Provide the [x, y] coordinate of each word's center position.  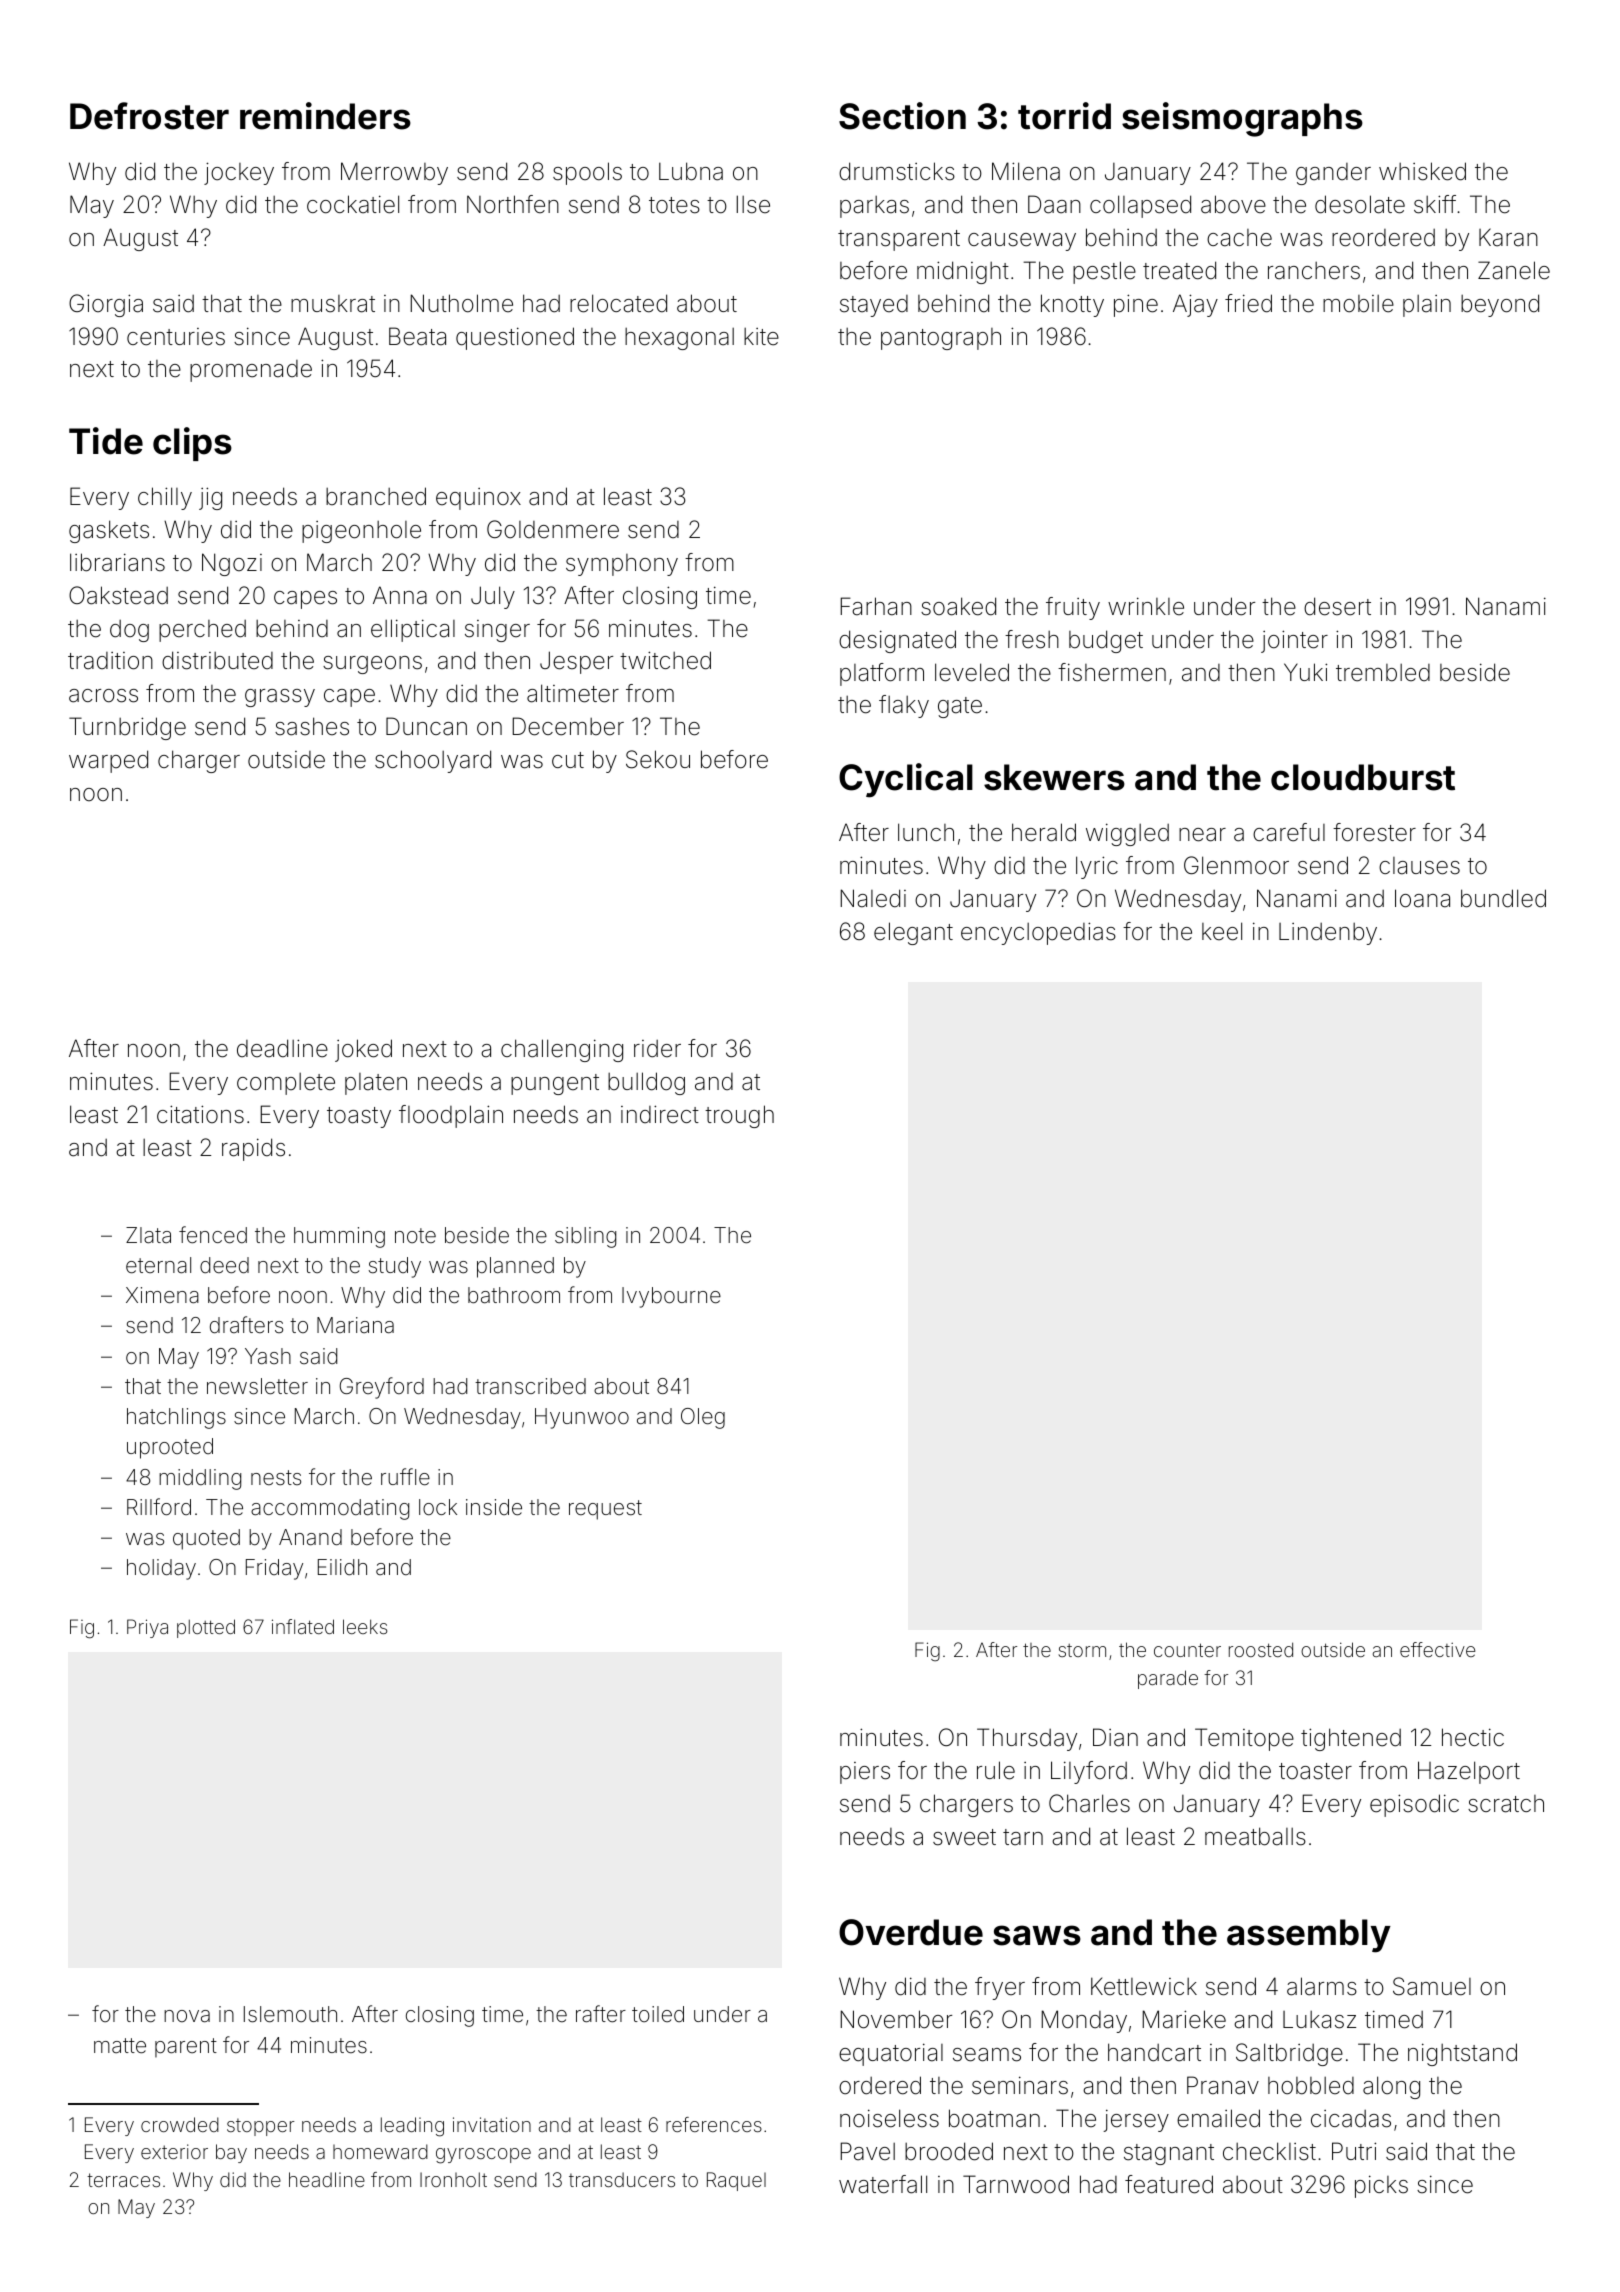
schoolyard [433, 761]
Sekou [658, 759]
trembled [1383, 673]
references [714, 2124]
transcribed [530, 1386]
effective [1437, 1649]
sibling [585, 1237]
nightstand [1462, 2054]
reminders [325, 116]
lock [438, 1507]
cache [1239, 238]
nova [187, 2016]
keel [1222, 931]
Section [902, 116]
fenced [213, 1235]
